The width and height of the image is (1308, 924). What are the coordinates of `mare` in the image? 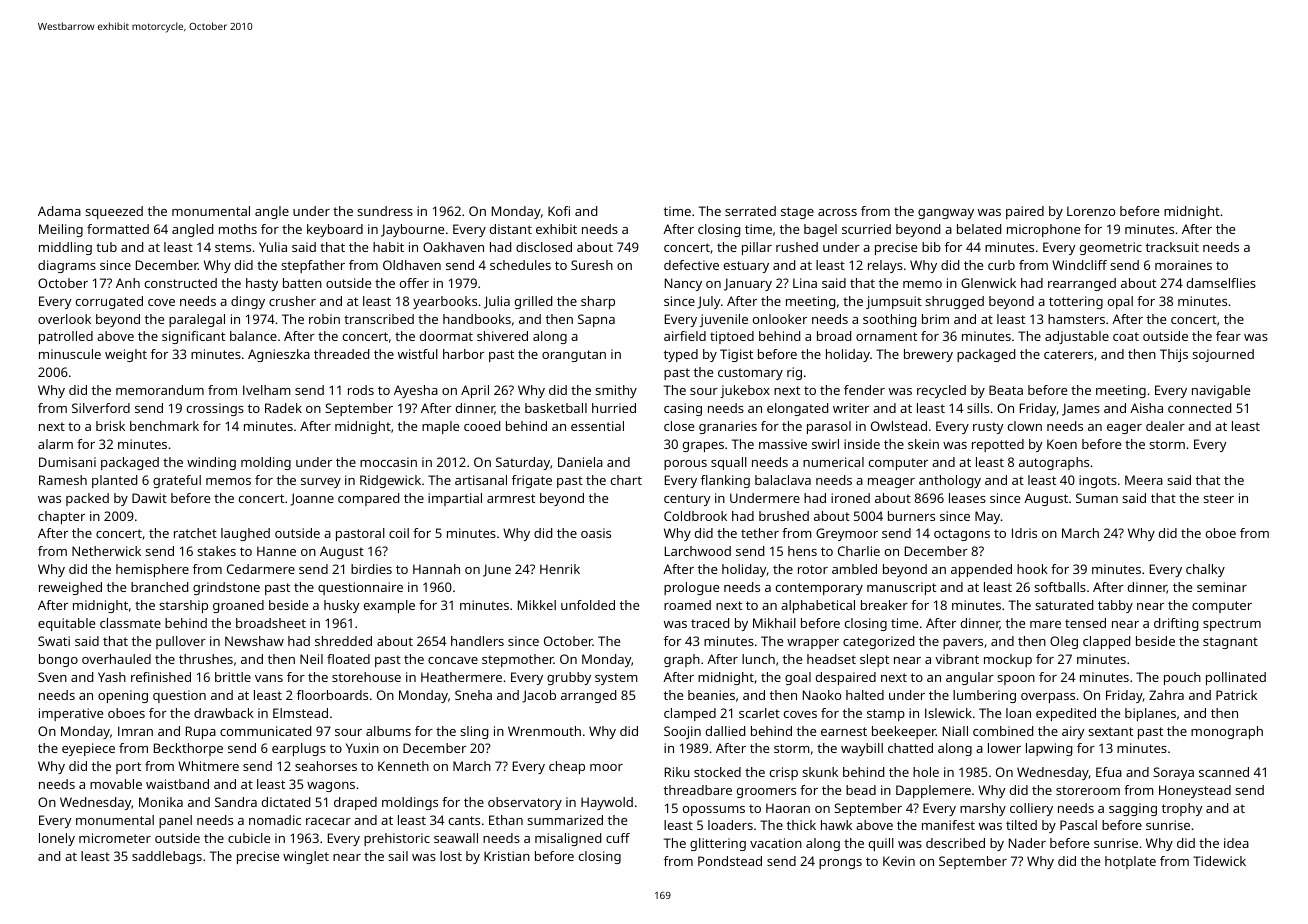 It's located at (1045, 624).
